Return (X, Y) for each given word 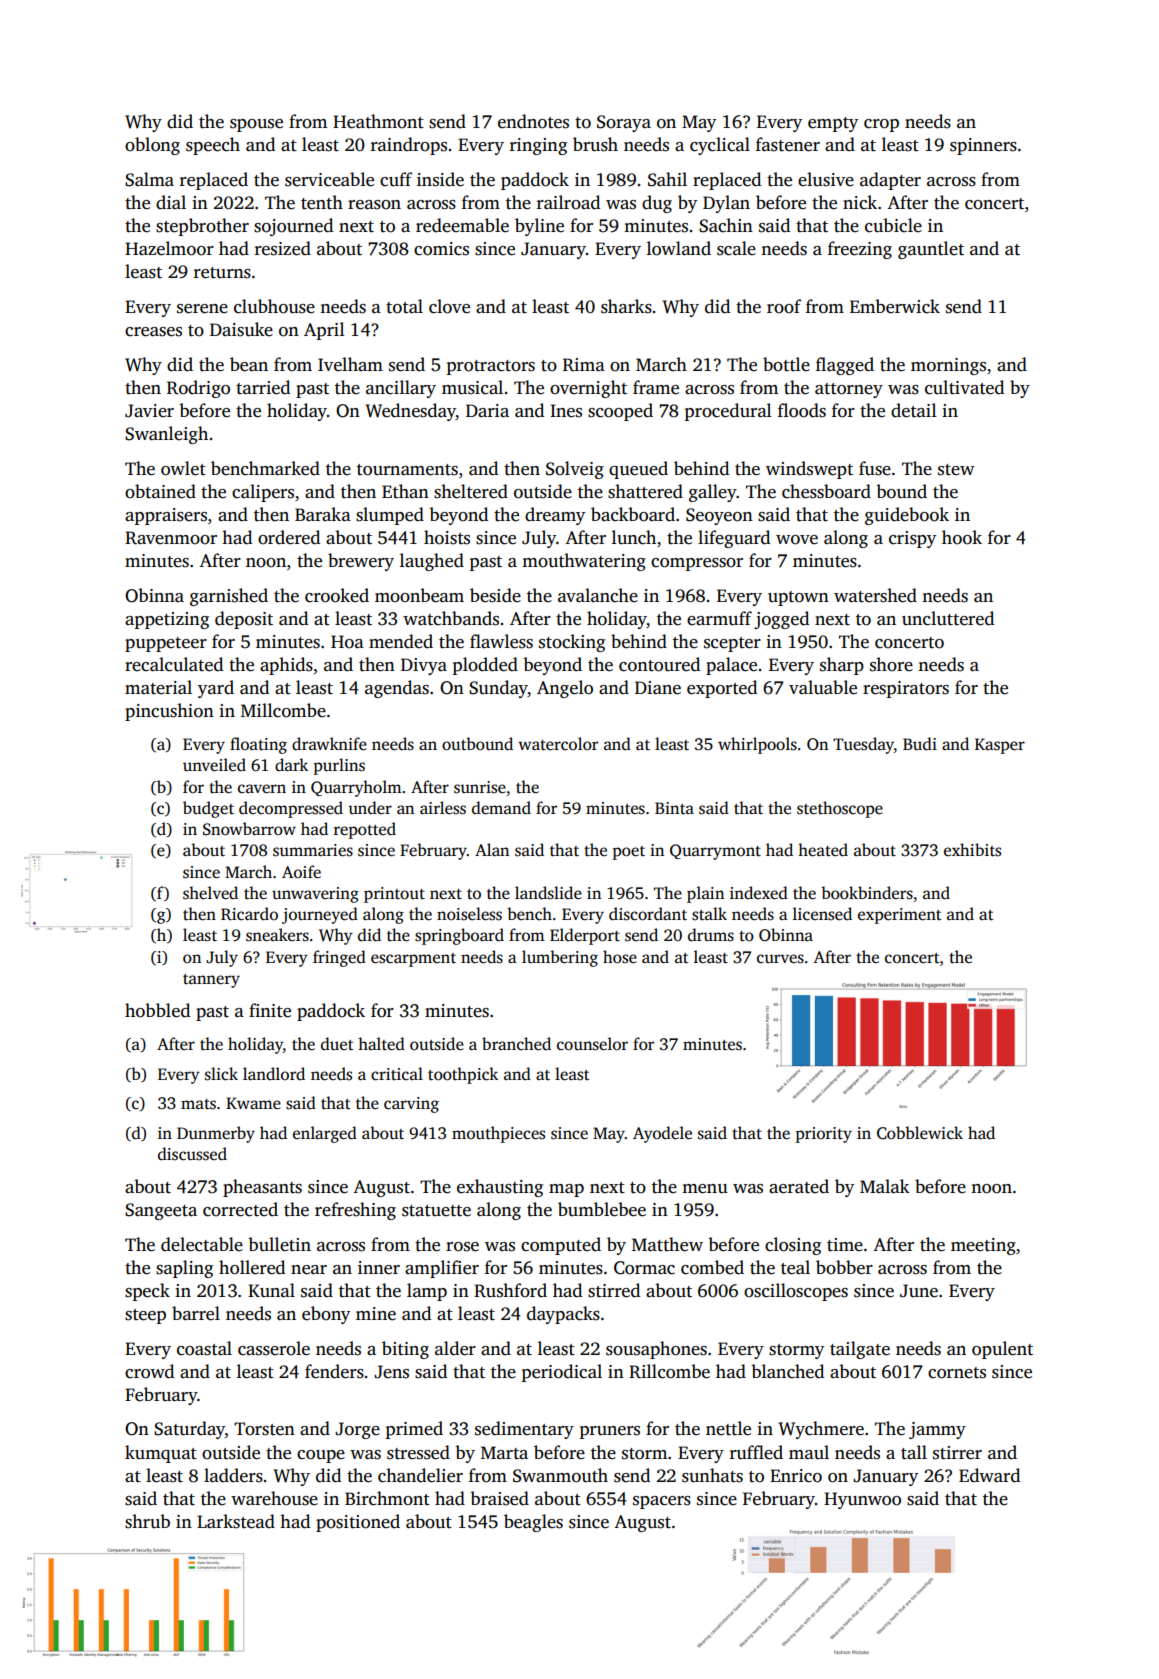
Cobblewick (920, 1133)
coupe (321, 1456)
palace (731, 666)
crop (881, 125)
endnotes (533, 121)
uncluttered (948, 618)
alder (455, 1348)
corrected (240, 1209)
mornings (948, 366)
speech (213, 146)
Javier (149, 411)
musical (472, 387)
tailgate (860, 1350)
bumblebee (602, 1209)
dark (291, 764)
